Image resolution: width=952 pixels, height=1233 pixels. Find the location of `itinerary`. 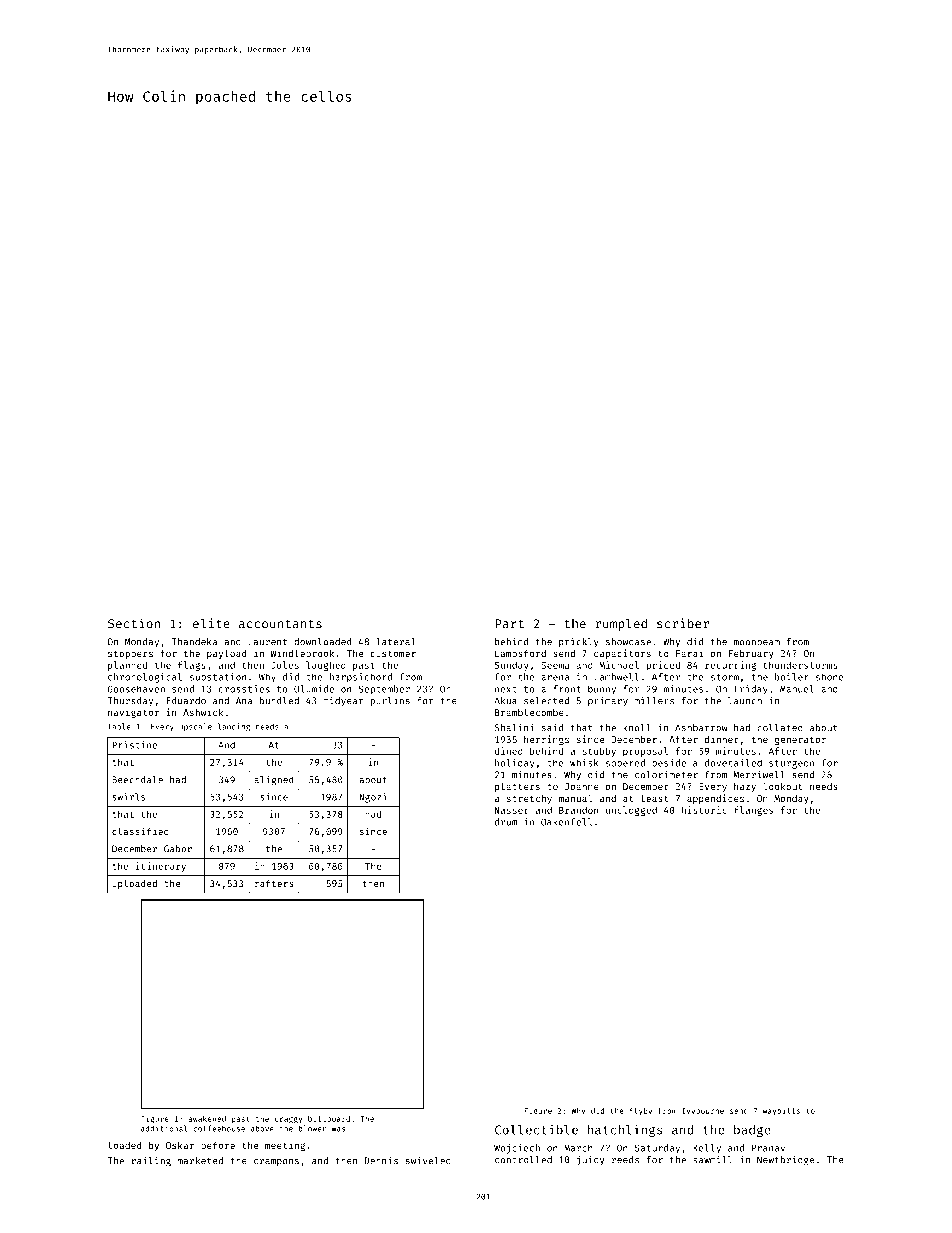

itinerary is located at coordinates (161, 867).
